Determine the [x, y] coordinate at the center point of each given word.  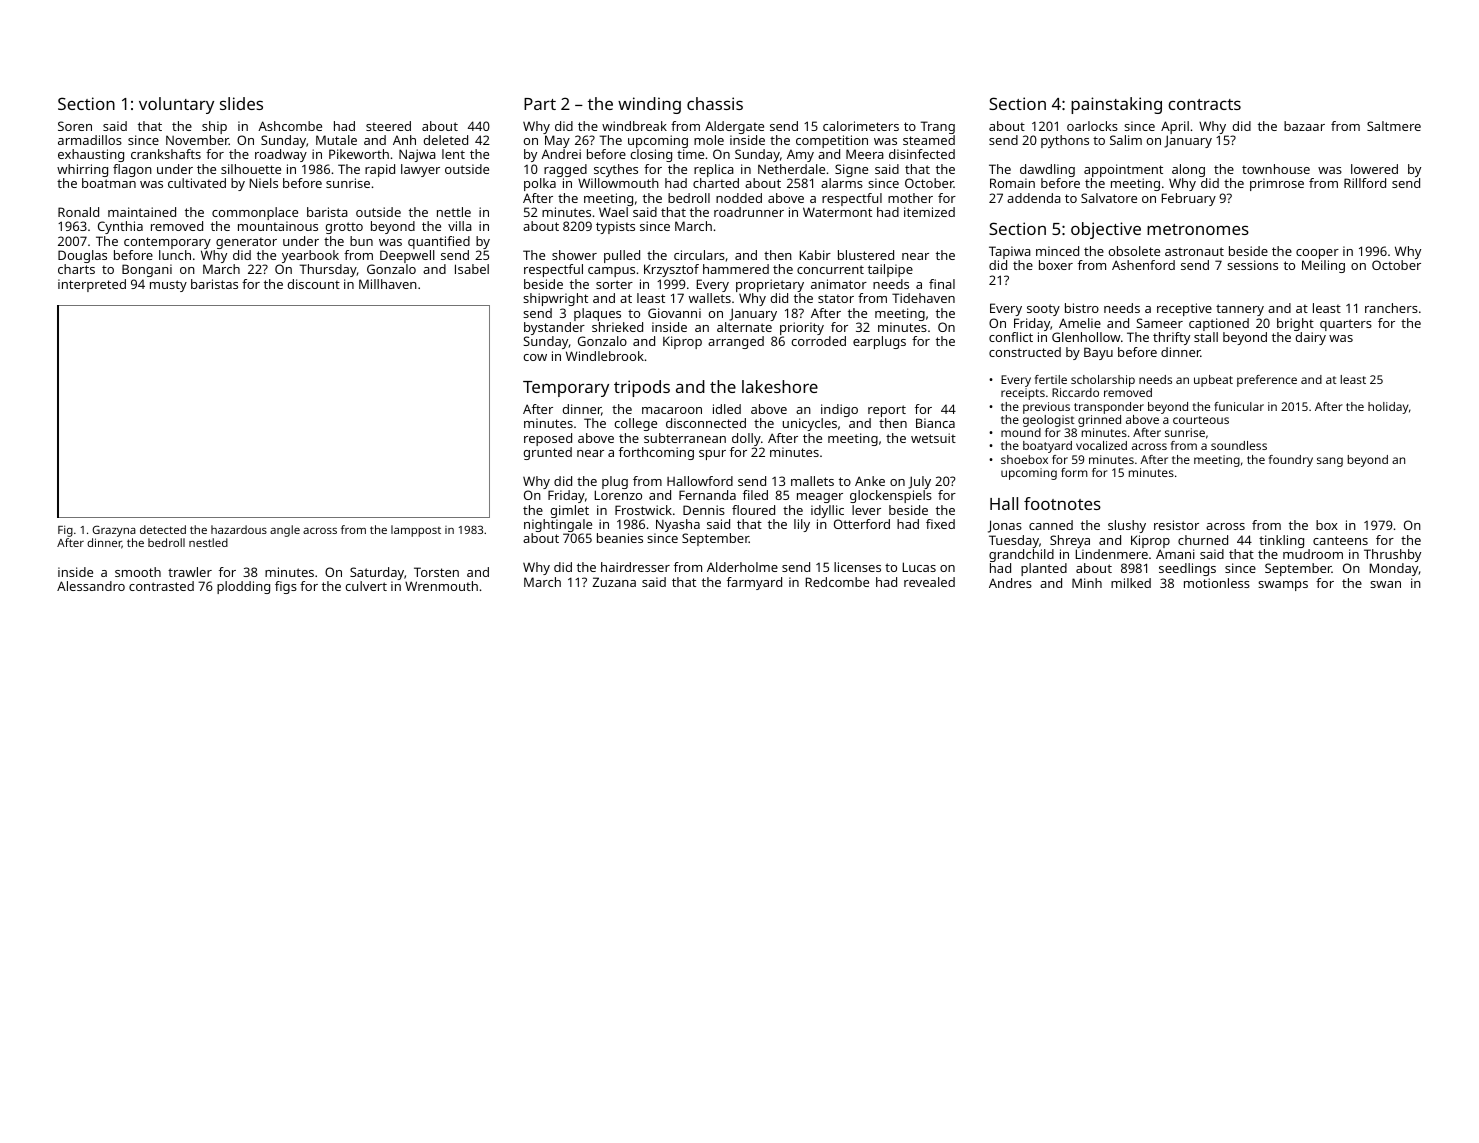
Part [540, 104]
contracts [1204, 104]
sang [1330, 462]
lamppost [416, 531]
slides [241, 103]
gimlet [569, 511]
